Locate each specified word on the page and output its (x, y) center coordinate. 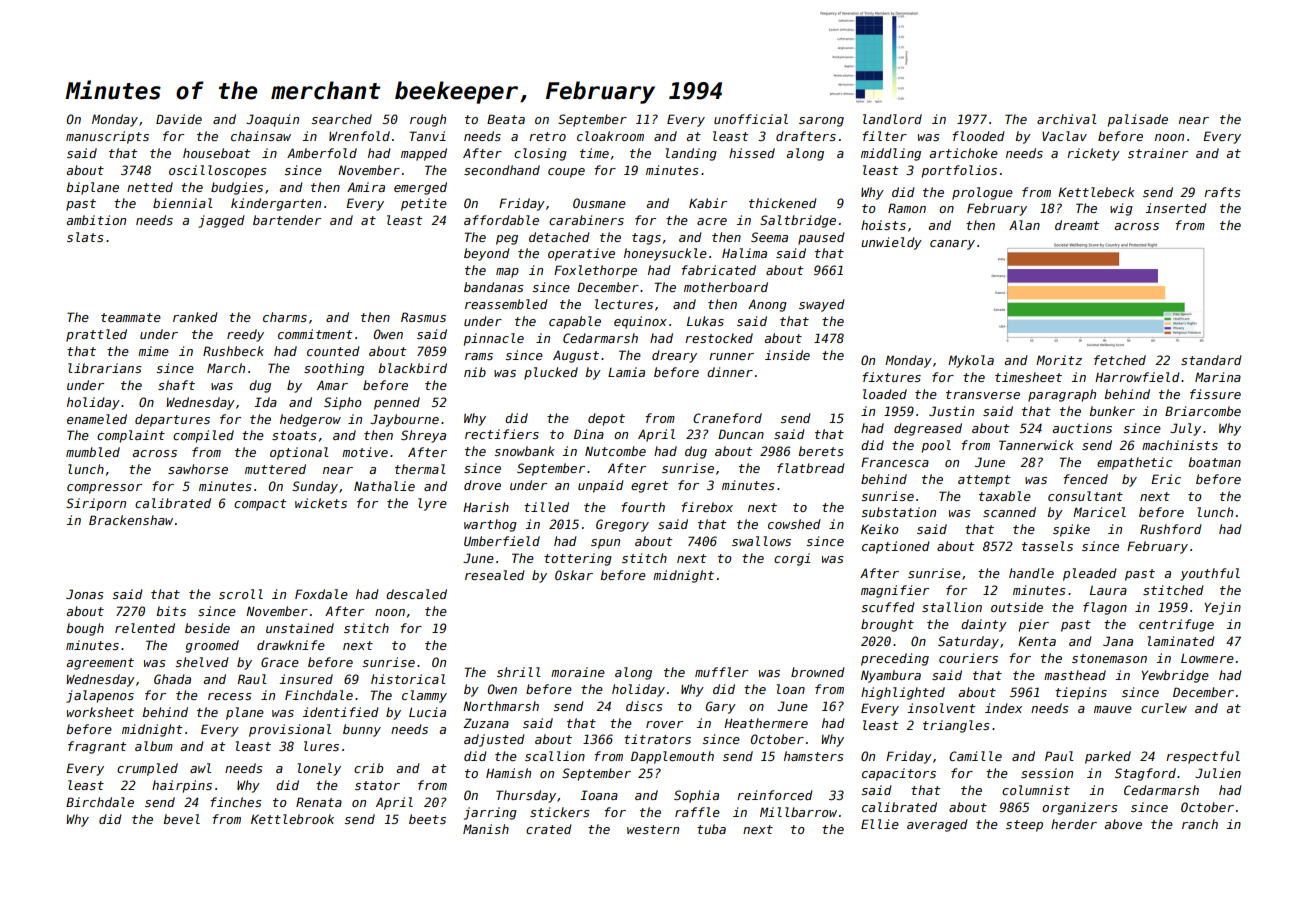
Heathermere (766, 723)
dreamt (1077, 225)
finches (236, 802)
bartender (287, 220)
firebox (707, 507)
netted (150, 187)
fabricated (718, 270)
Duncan (741, 434)
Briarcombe (1203, 411)
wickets (321, 503)
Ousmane (599, 203)
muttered (275, 469)
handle (1031, 573)
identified (340, 712)
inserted (1176, 208)
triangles (956, 726)
